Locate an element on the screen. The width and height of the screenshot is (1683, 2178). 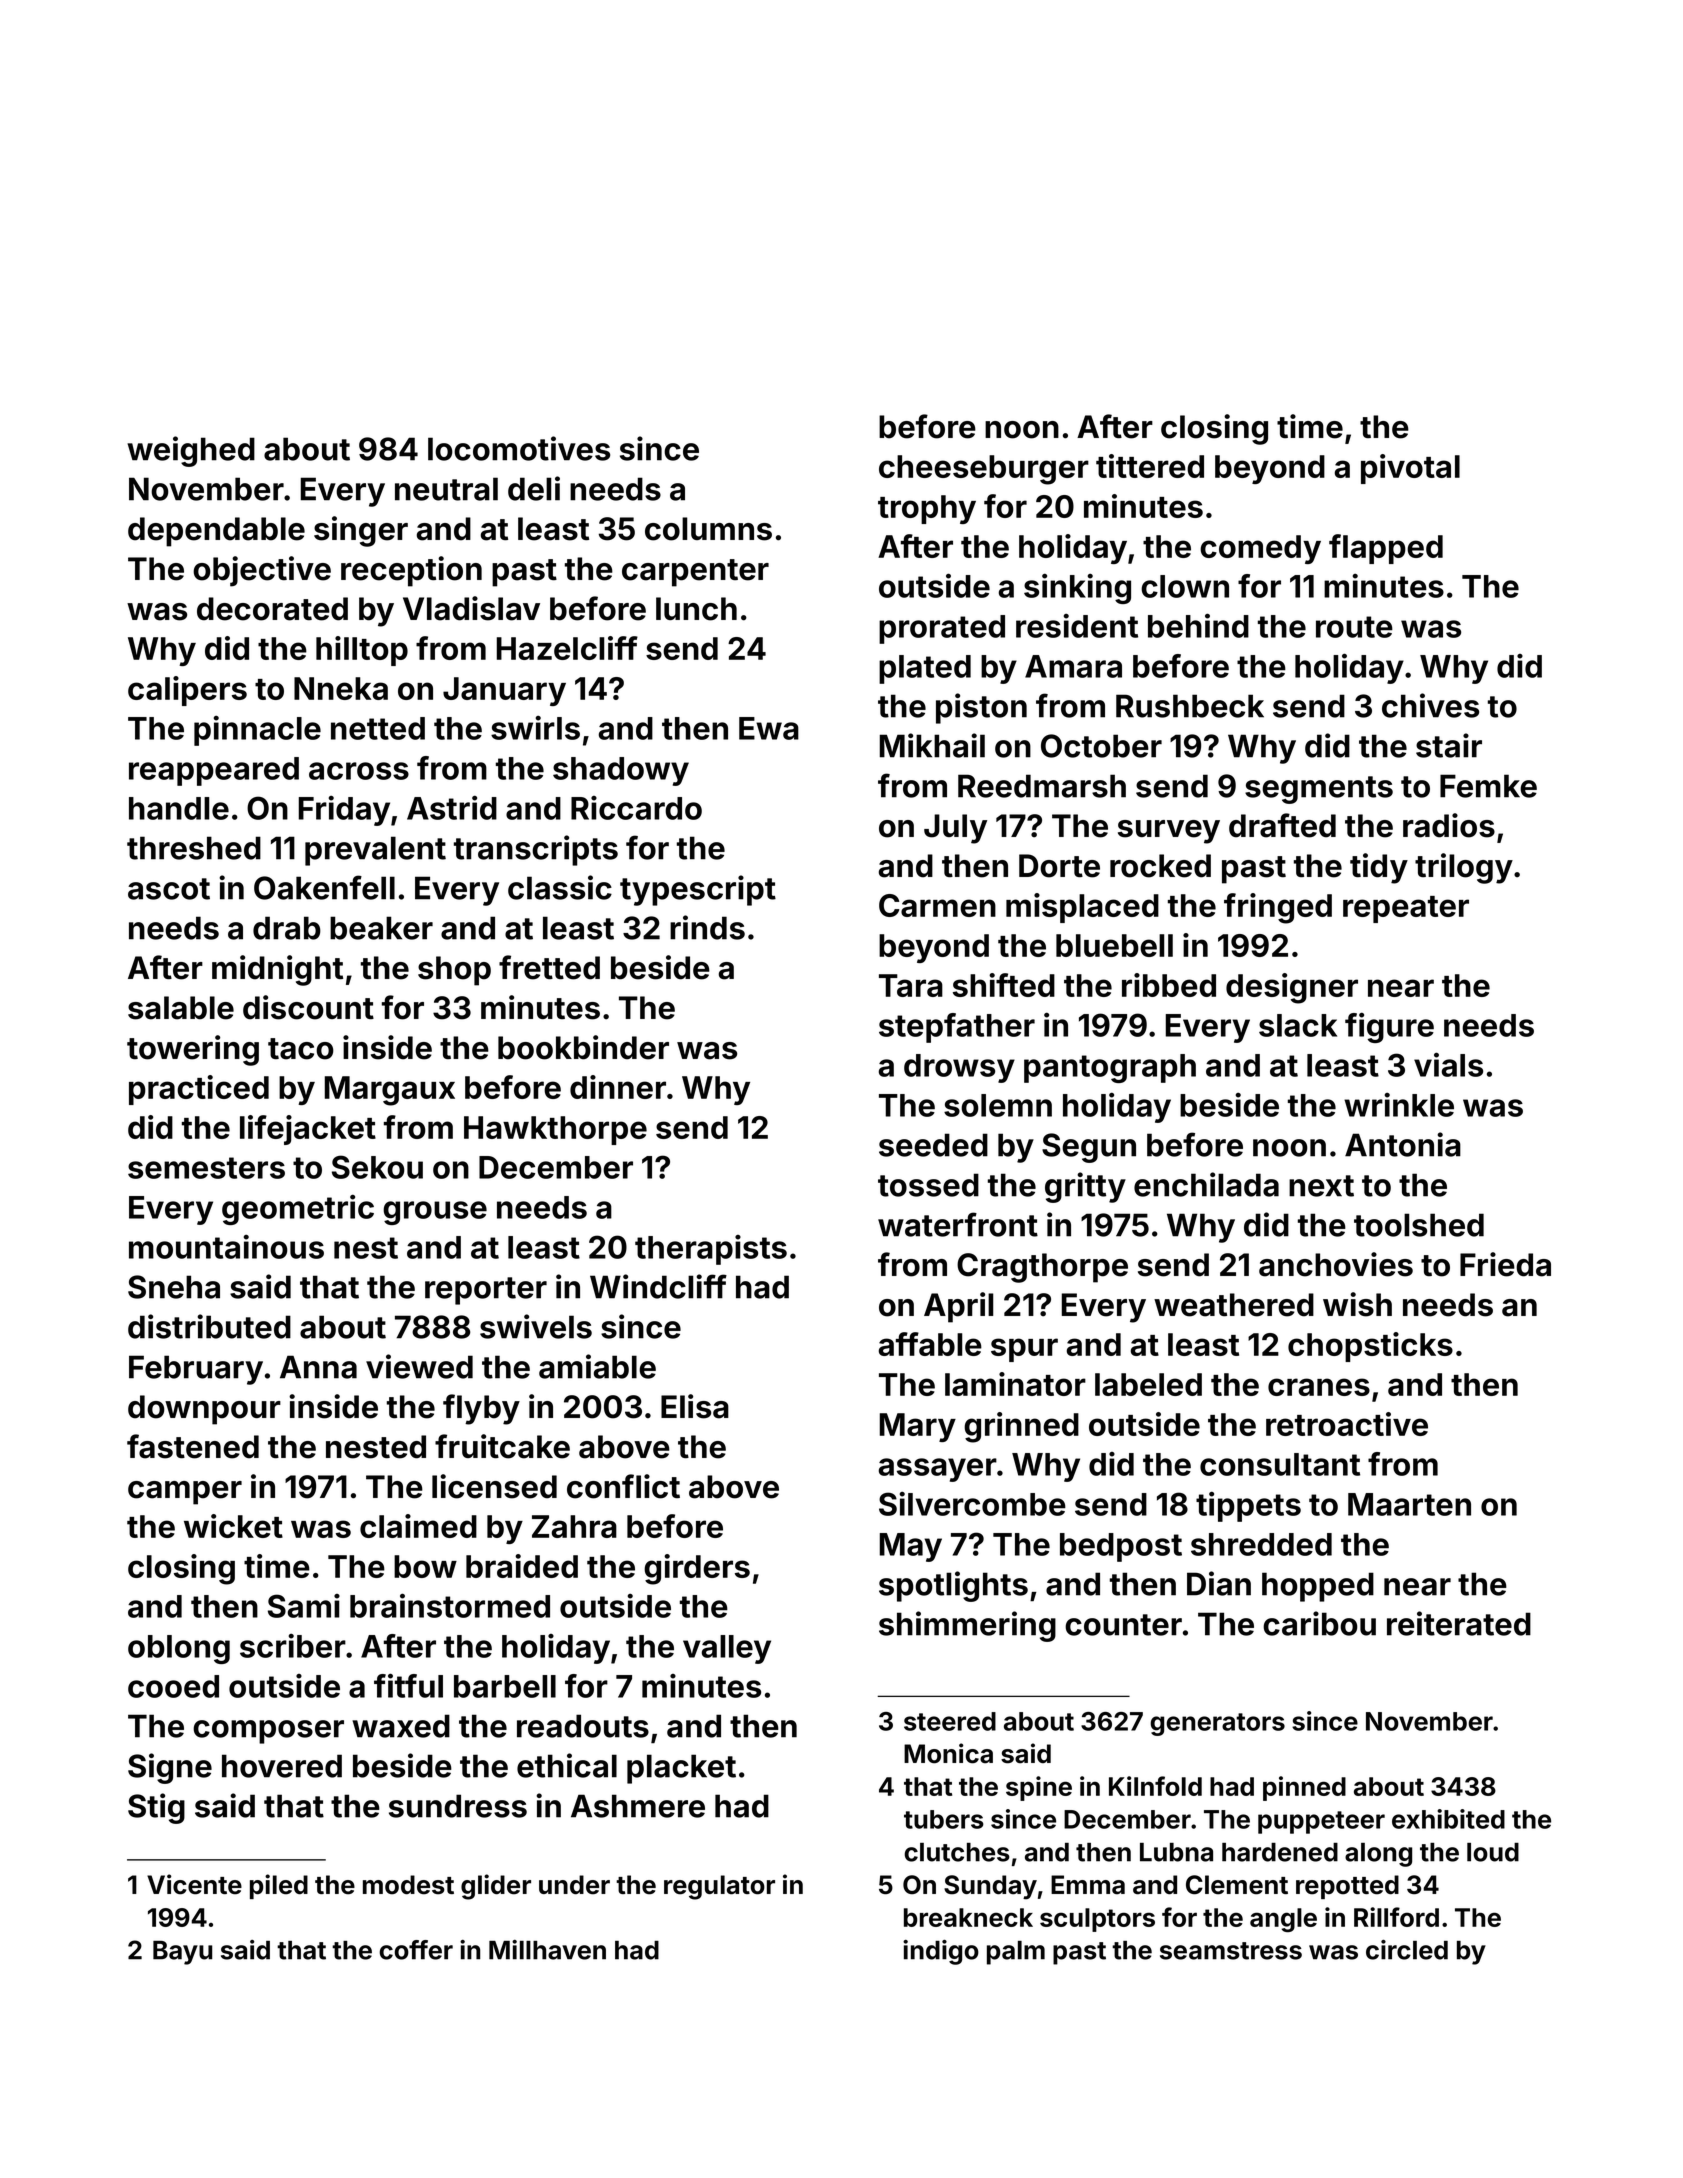
indigo is located at coordinates (941, 1952).
